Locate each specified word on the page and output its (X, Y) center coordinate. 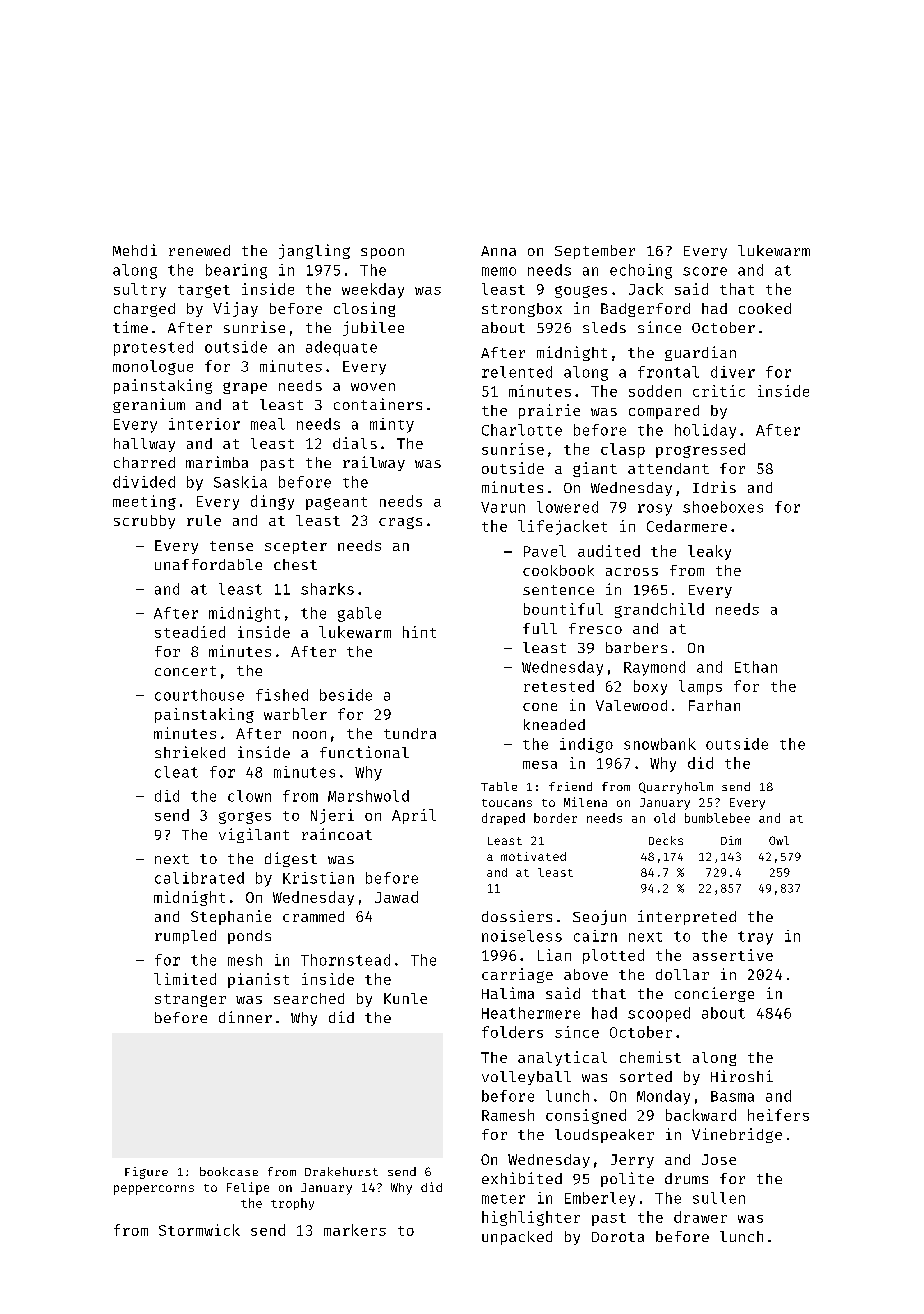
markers (355, 1230)
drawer (700, 1217)
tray (755, 938)
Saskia (240, 482)
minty (392, 425)
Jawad (396, 897)
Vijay (235, 309)
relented (517, 372)
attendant (668, 468)
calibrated (199, 878)
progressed (700, 450)
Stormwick (199, 1230)
